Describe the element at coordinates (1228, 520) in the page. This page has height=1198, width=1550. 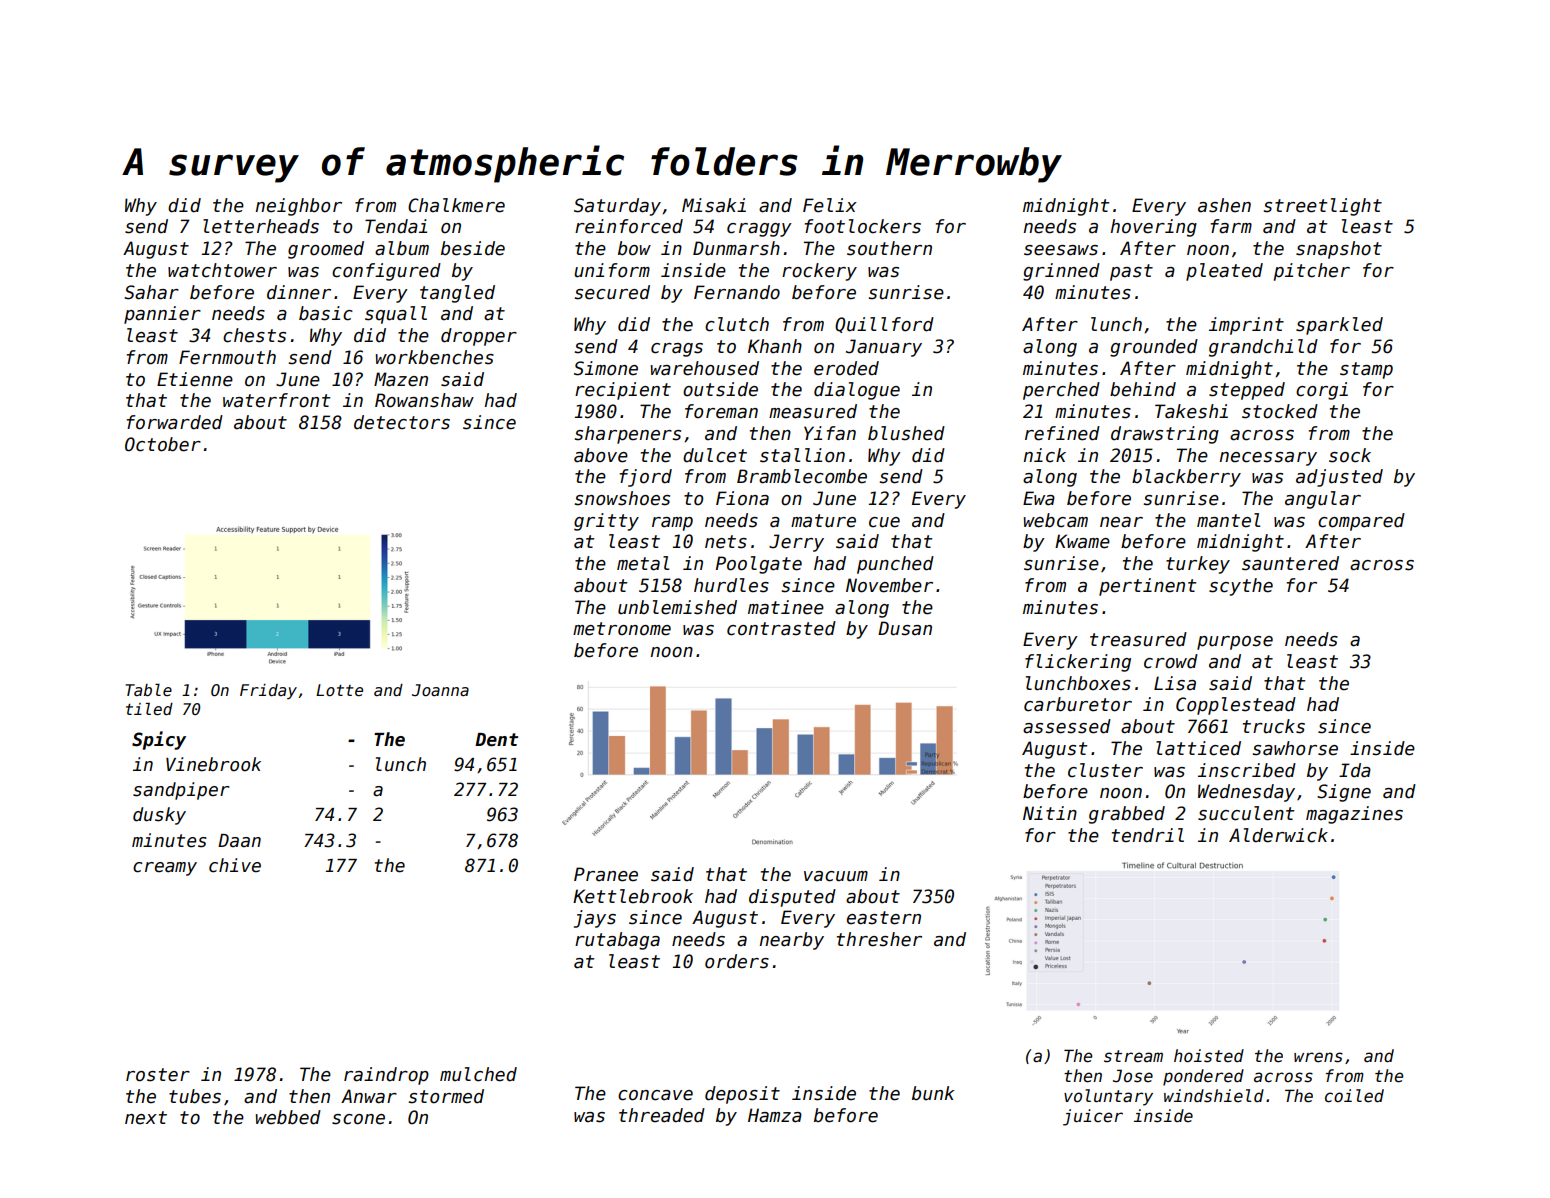
I see `mantel` at that location.
